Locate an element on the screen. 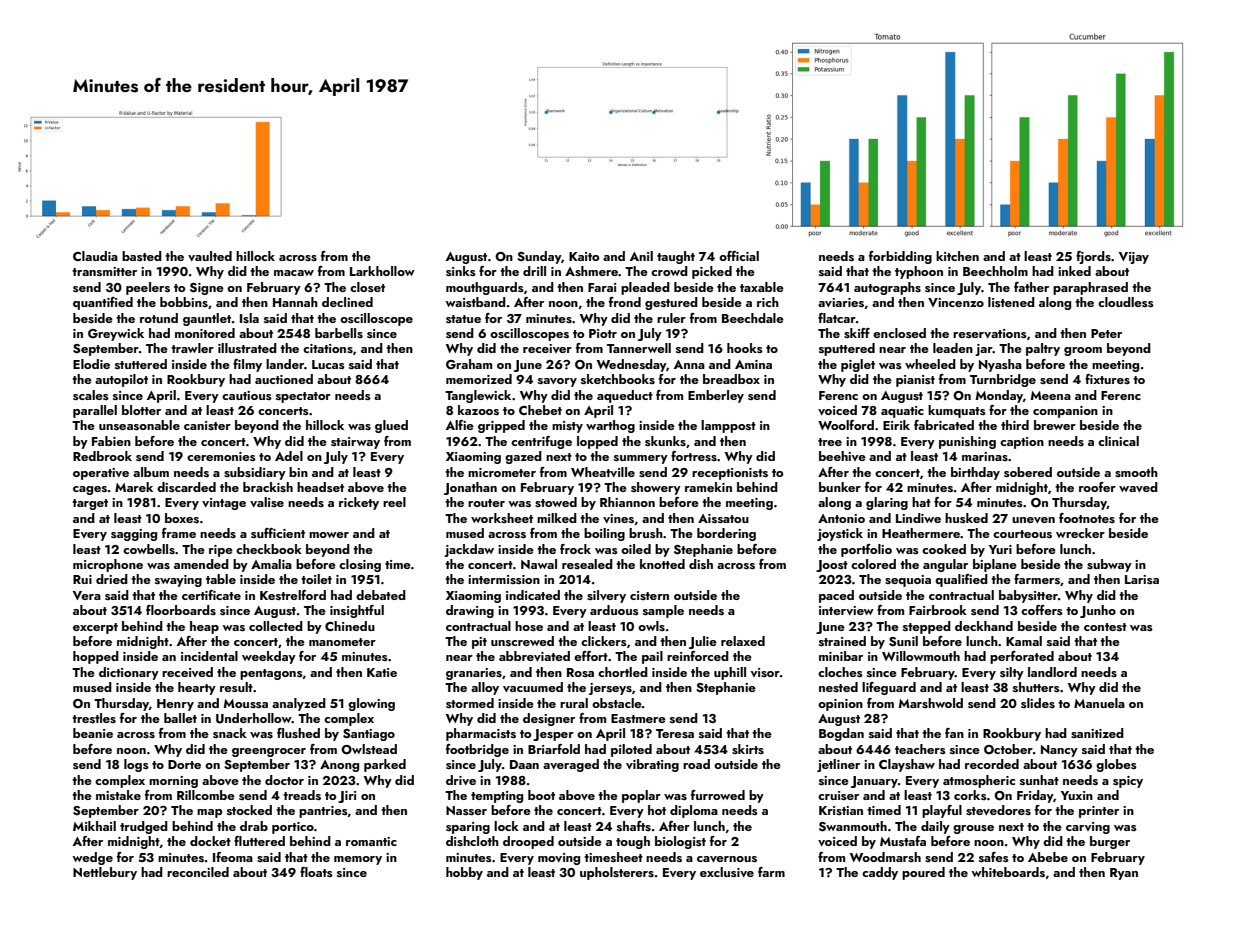 This screenshot has height=952, width=1233. hobby is located at coordinates (464, 873).
